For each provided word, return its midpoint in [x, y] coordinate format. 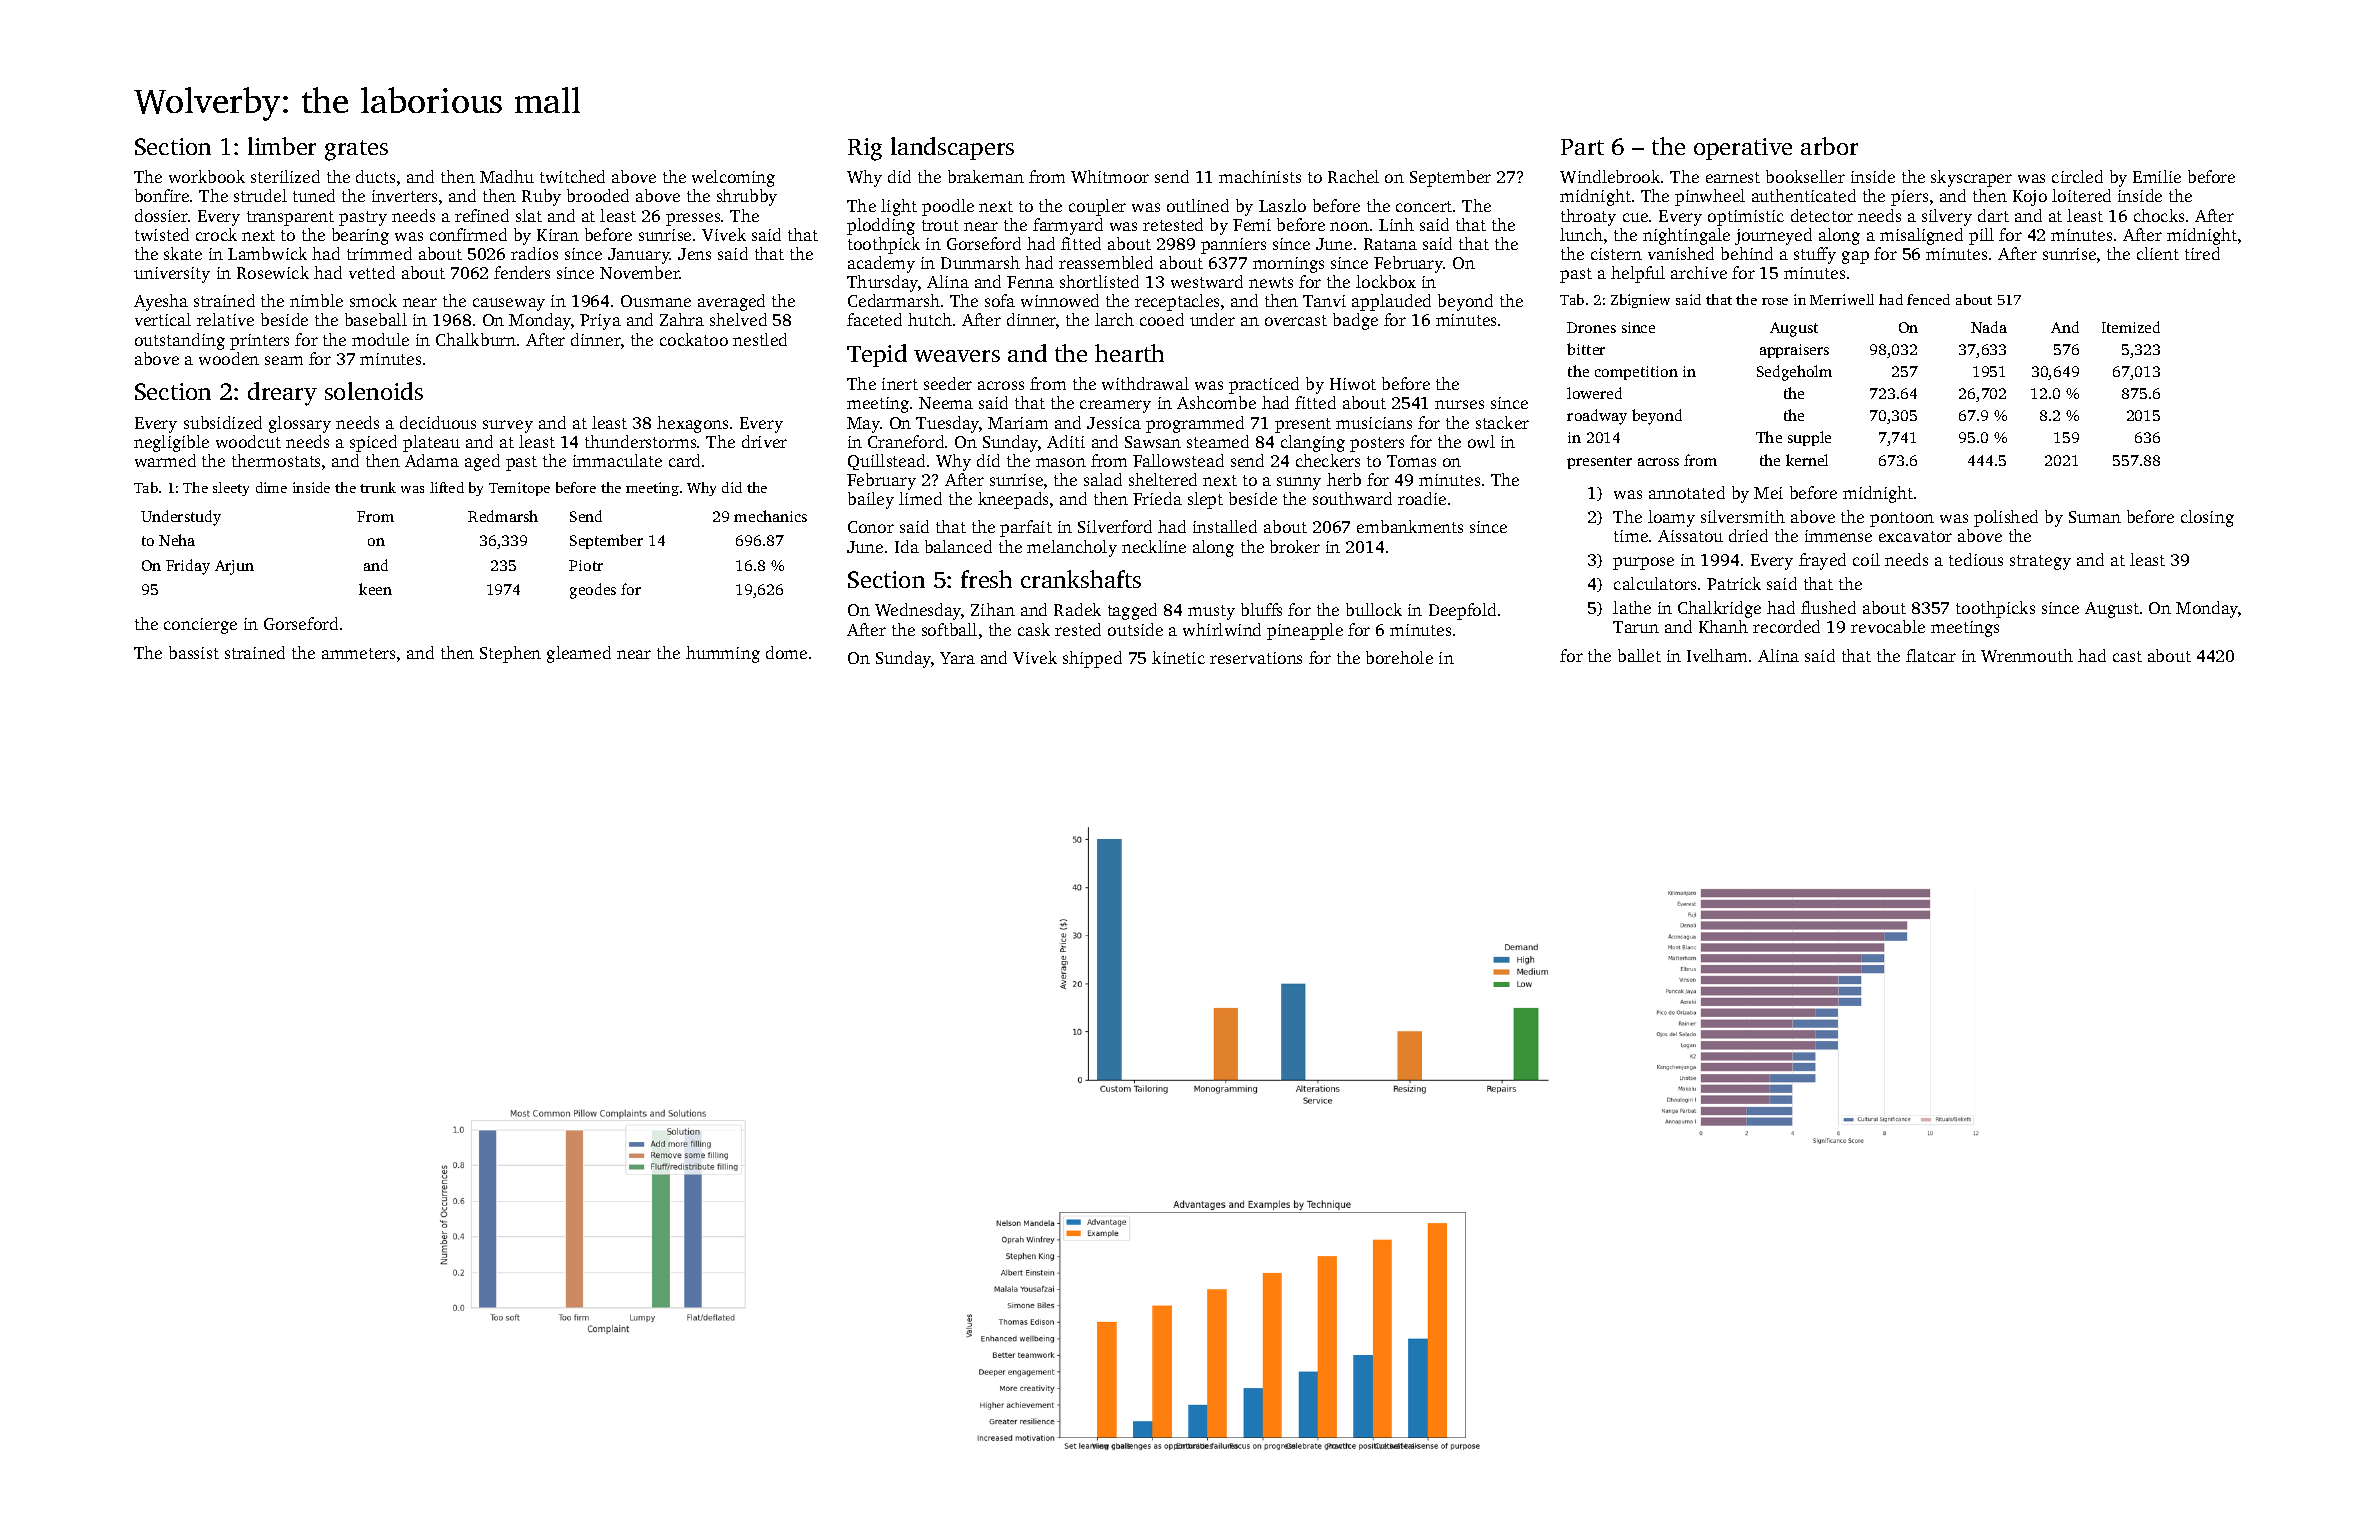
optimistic [1746, 218]
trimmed [379, 253]
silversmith [1743, 516]
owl [1481, 441]
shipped [1092, 659]
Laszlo [1282, 205]
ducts [375, 176]
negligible [171, 443]
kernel [1807, 460]
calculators [1655, 583]
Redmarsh [503, 516]
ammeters [358, 653]
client [2158, 253]
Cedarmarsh [894, 300]
